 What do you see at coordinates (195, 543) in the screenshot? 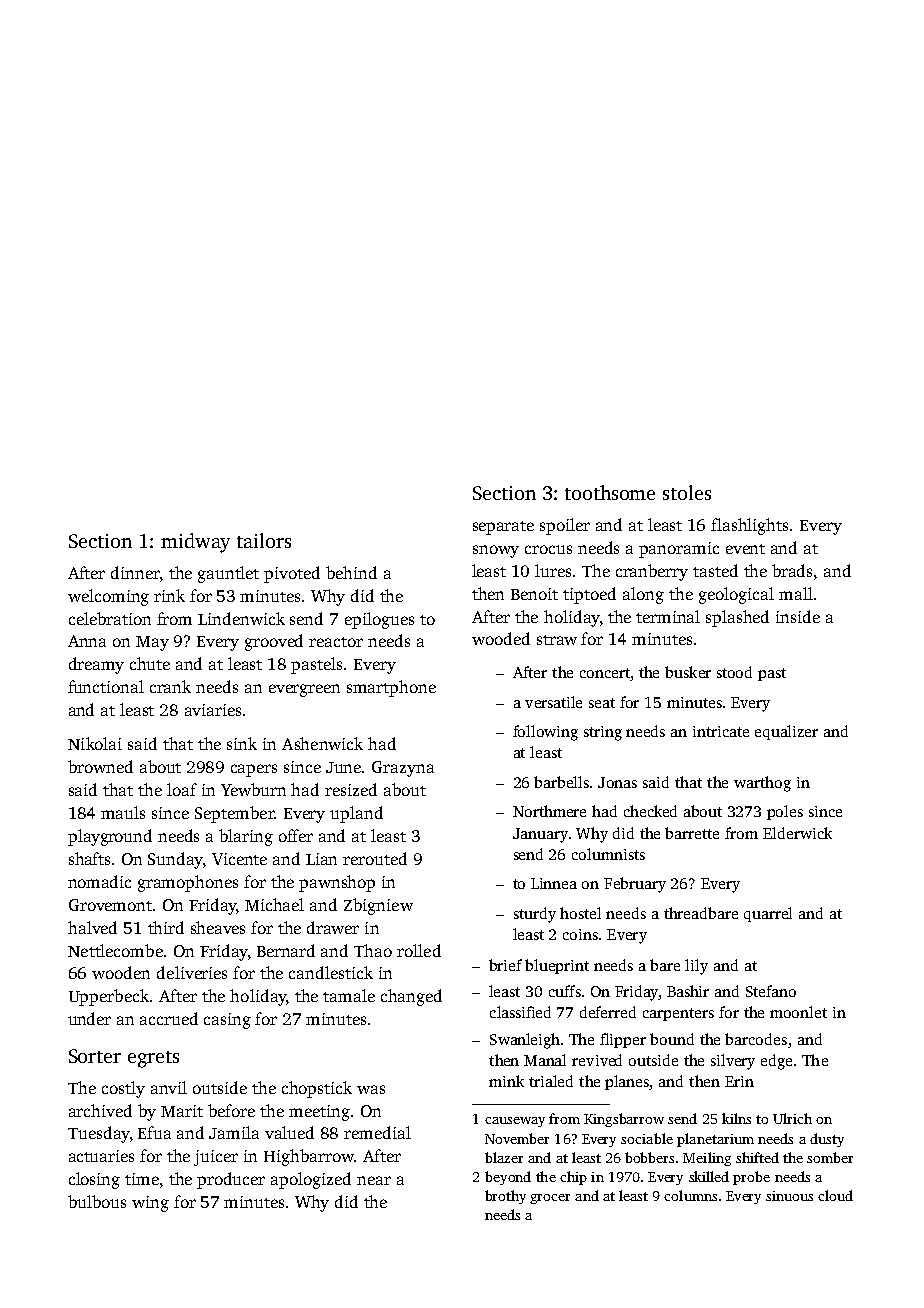
I see `midway` at bounding box center [195, 543].
